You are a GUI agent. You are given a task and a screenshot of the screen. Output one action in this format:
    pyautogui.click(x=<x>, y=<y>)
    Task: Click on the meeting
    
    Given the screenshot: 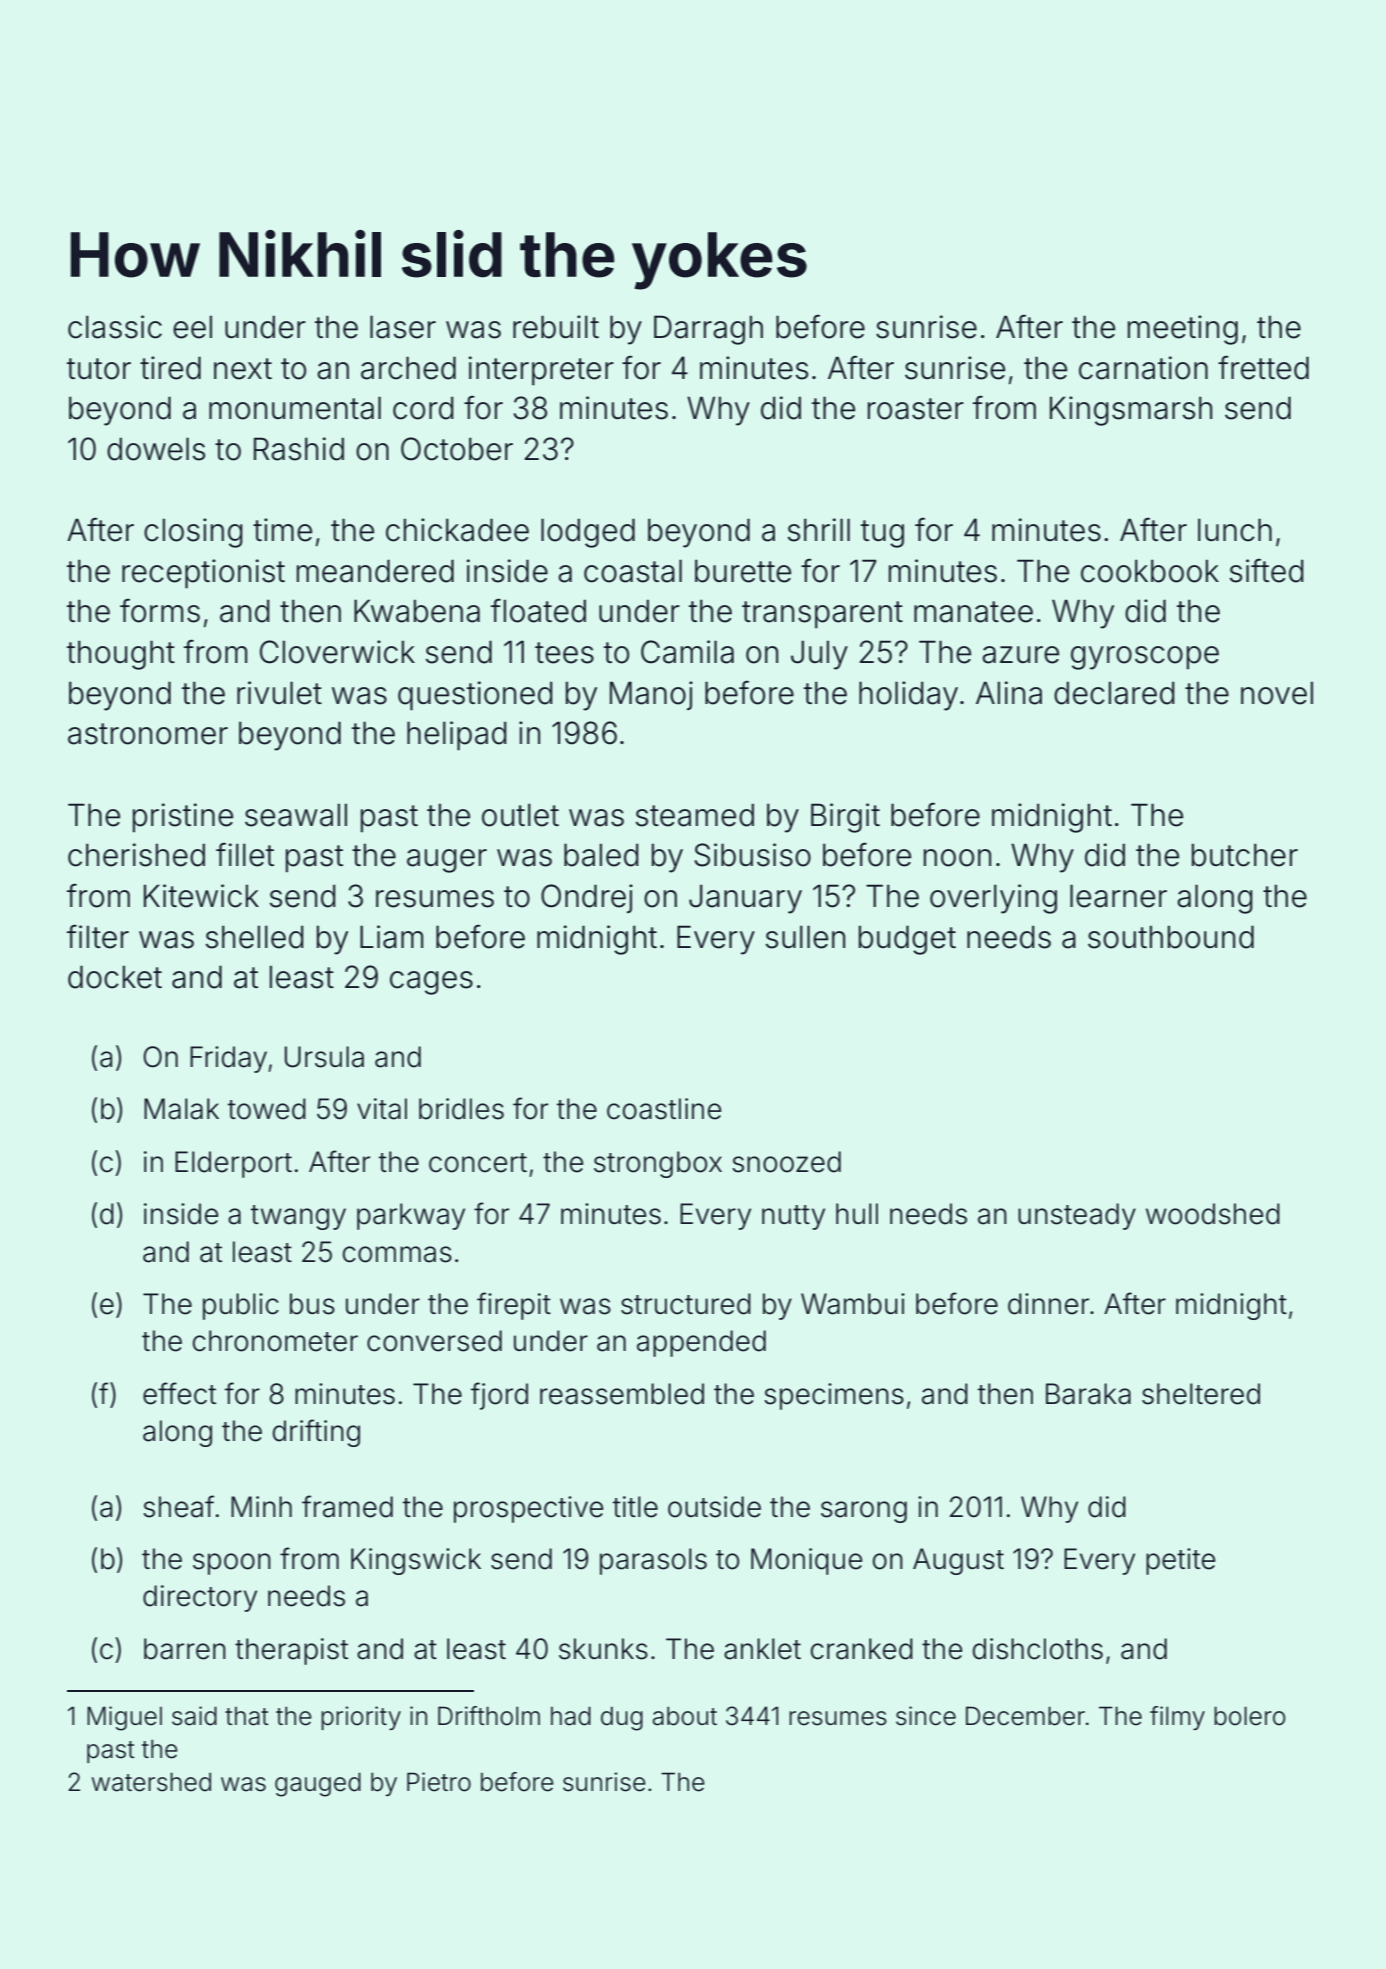 What is the action you would take?
    pyautogui.click(x=1183, y=330)
